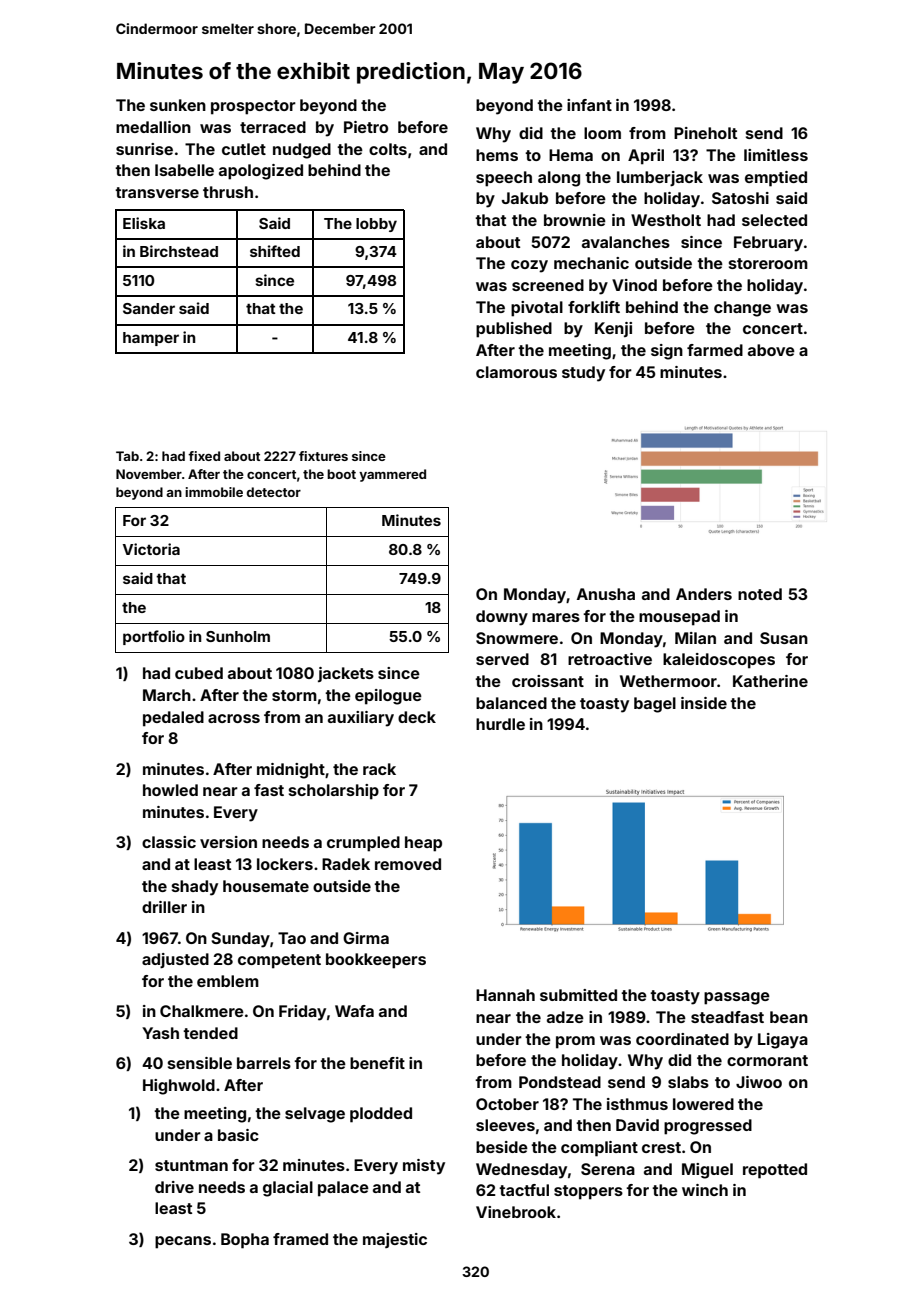  I want to click on infant, so click(589, 105).
